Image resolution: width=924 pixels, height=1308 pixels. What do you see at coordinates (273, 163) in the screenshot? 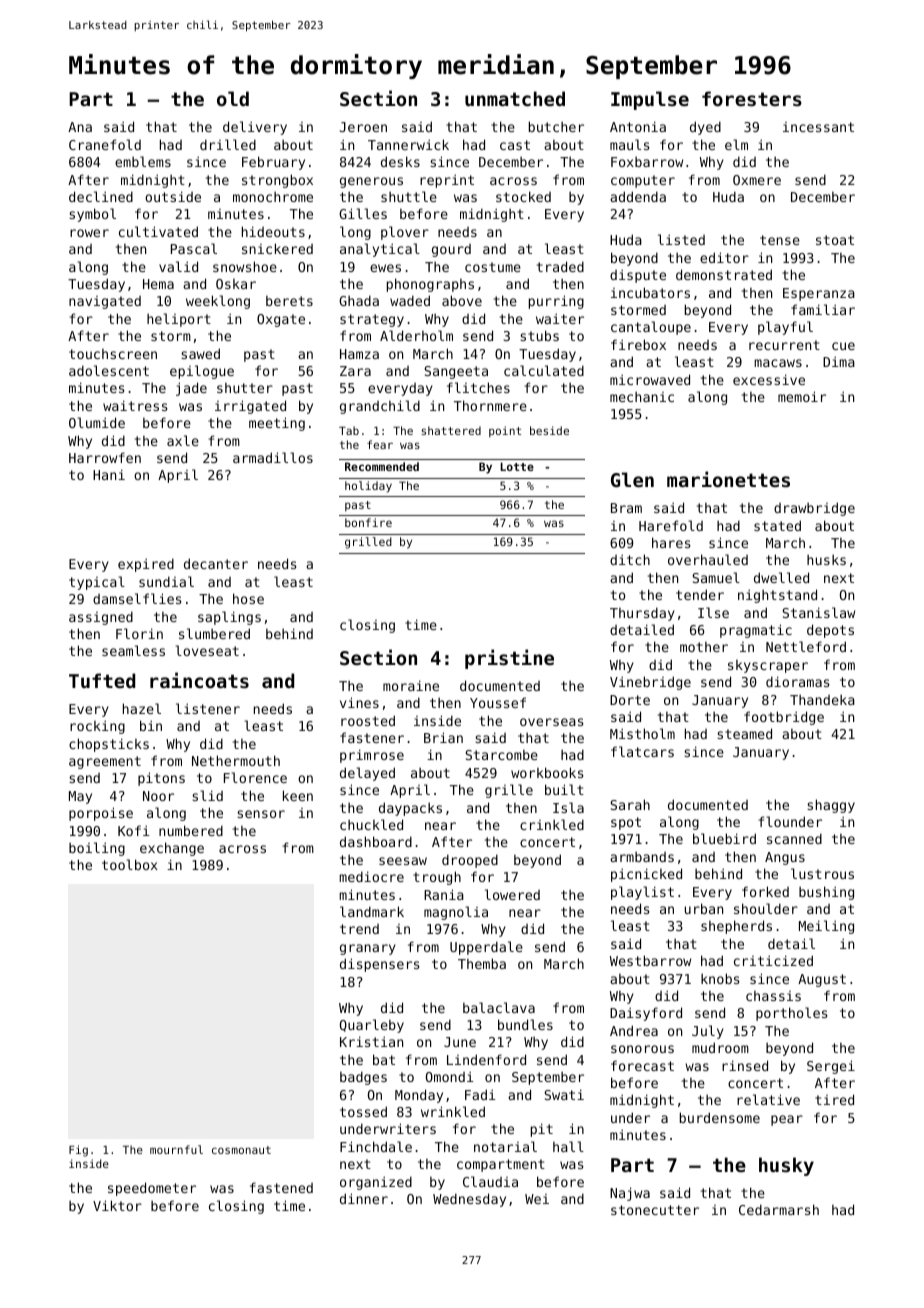
I see `February` at bounding box center [273, 163].
